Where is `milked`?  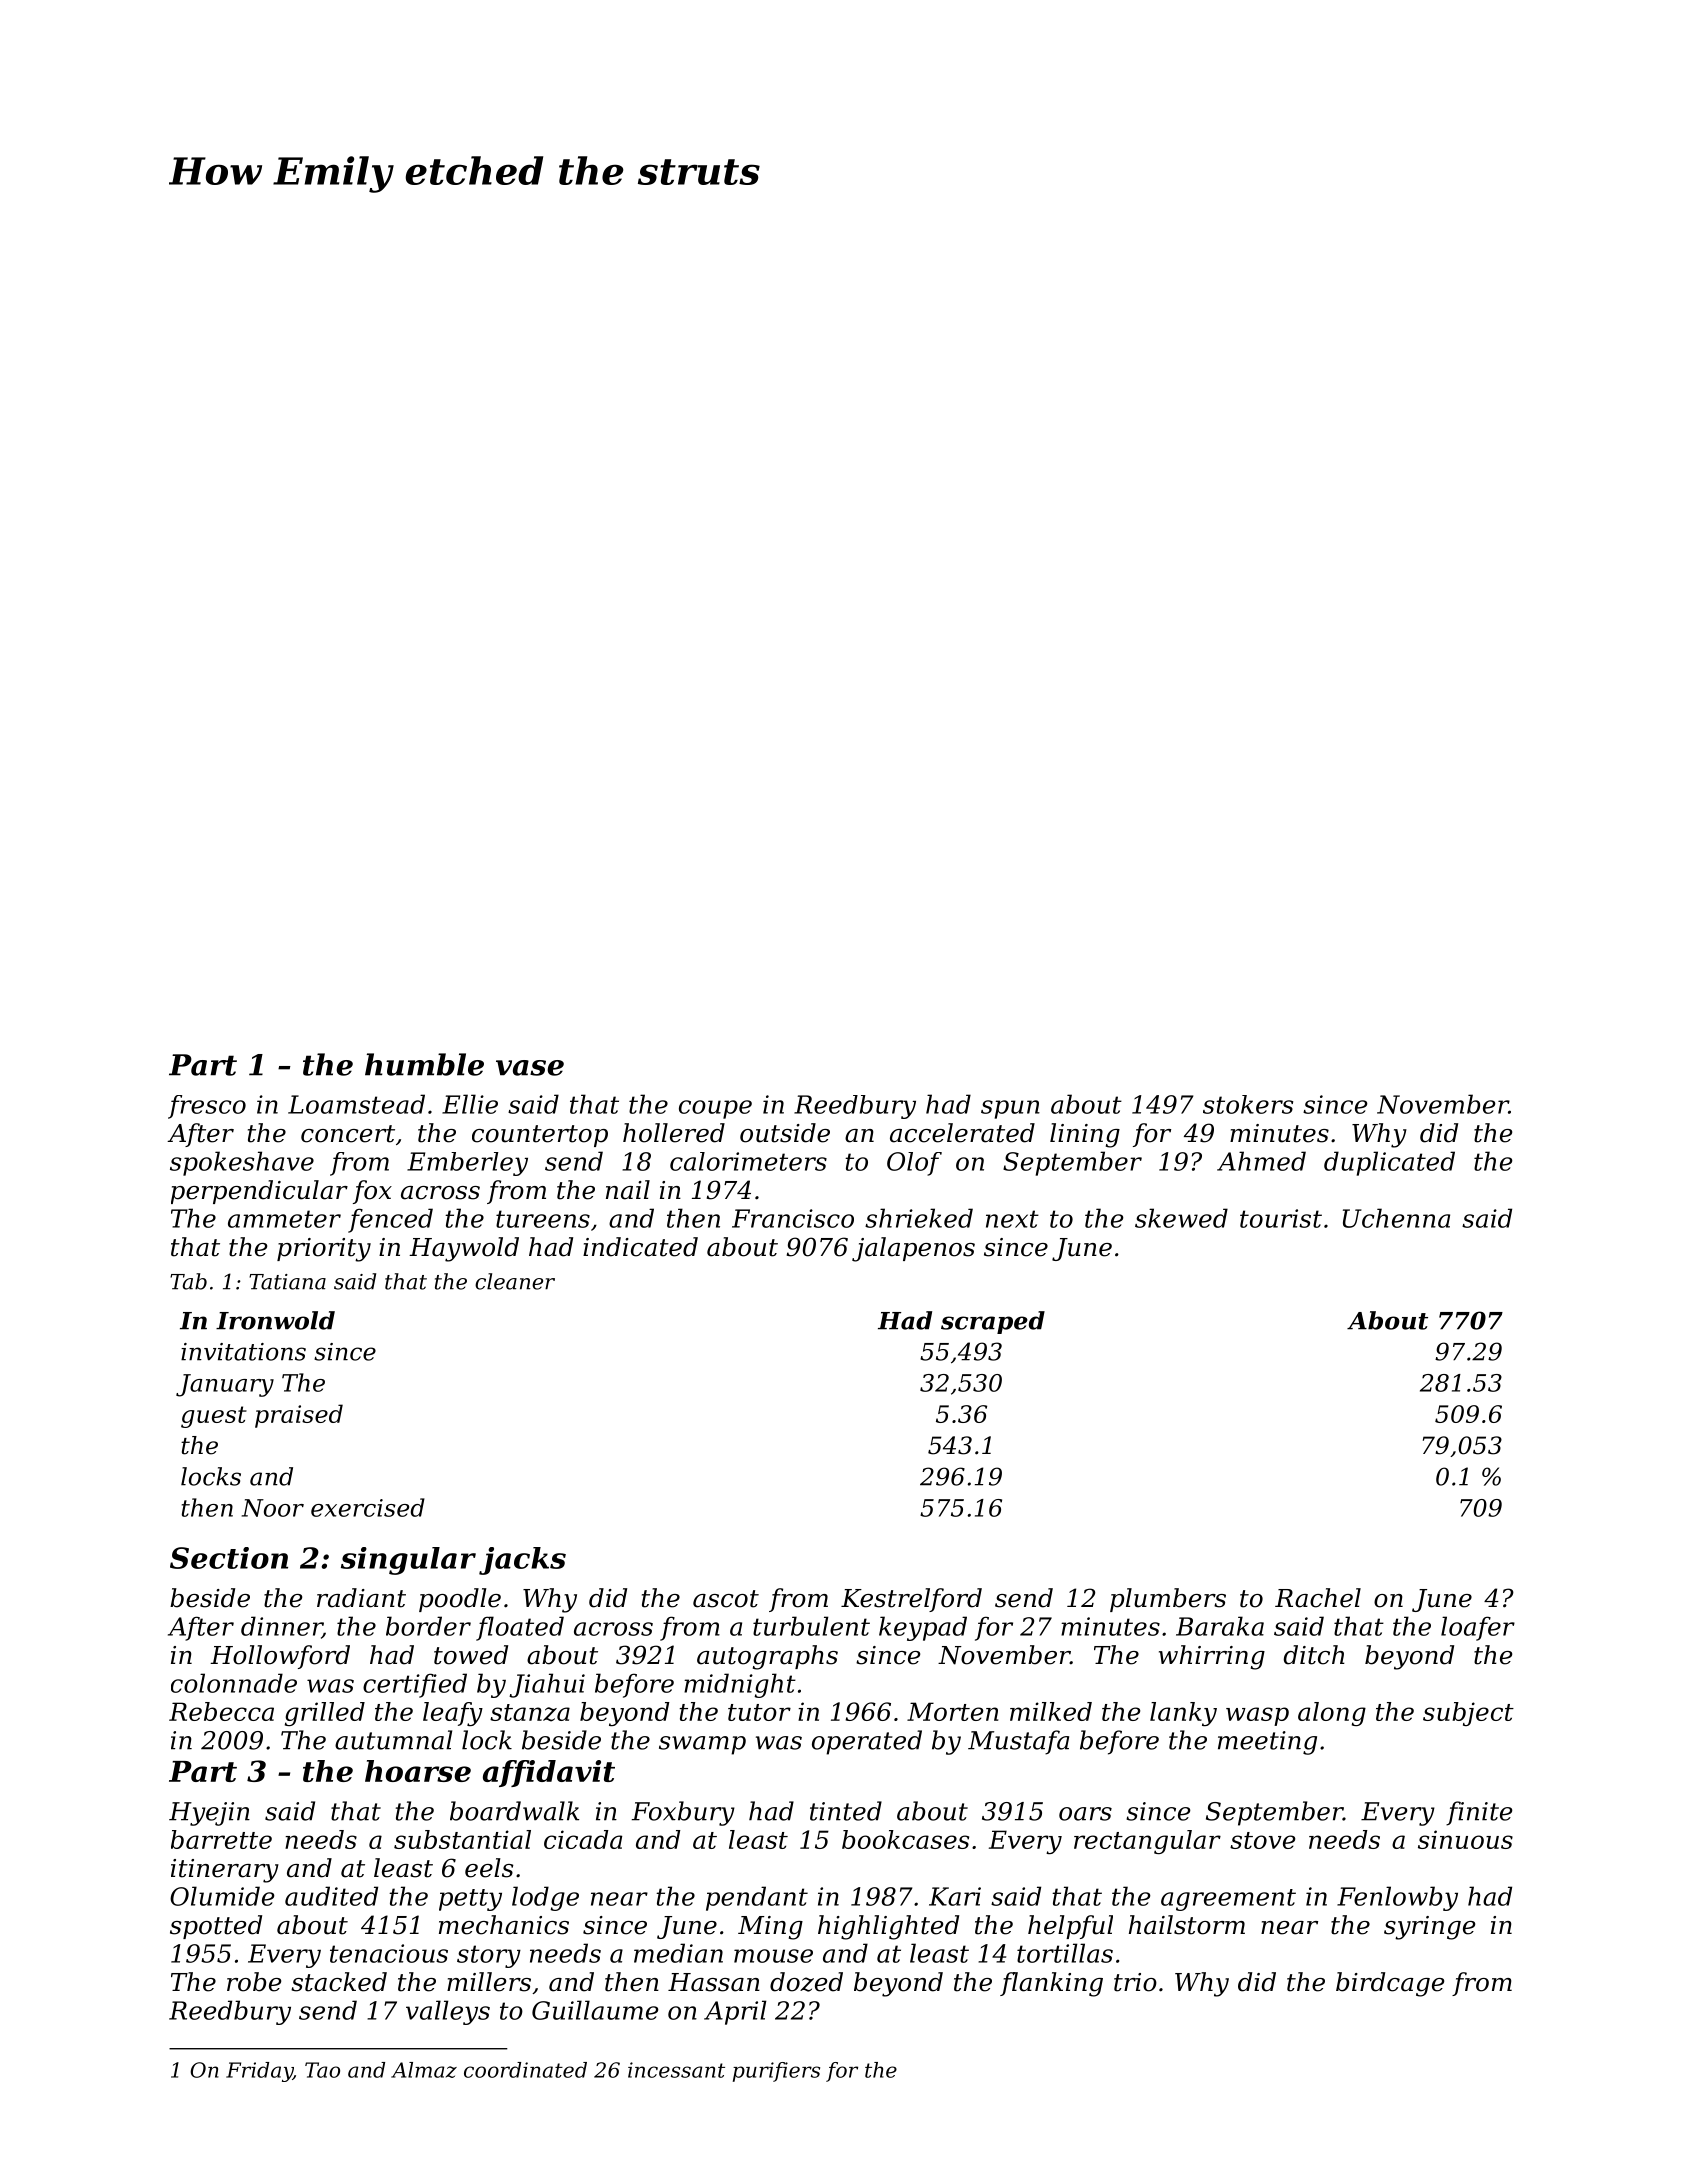 milked is located at coordinates (1051, 1711).
